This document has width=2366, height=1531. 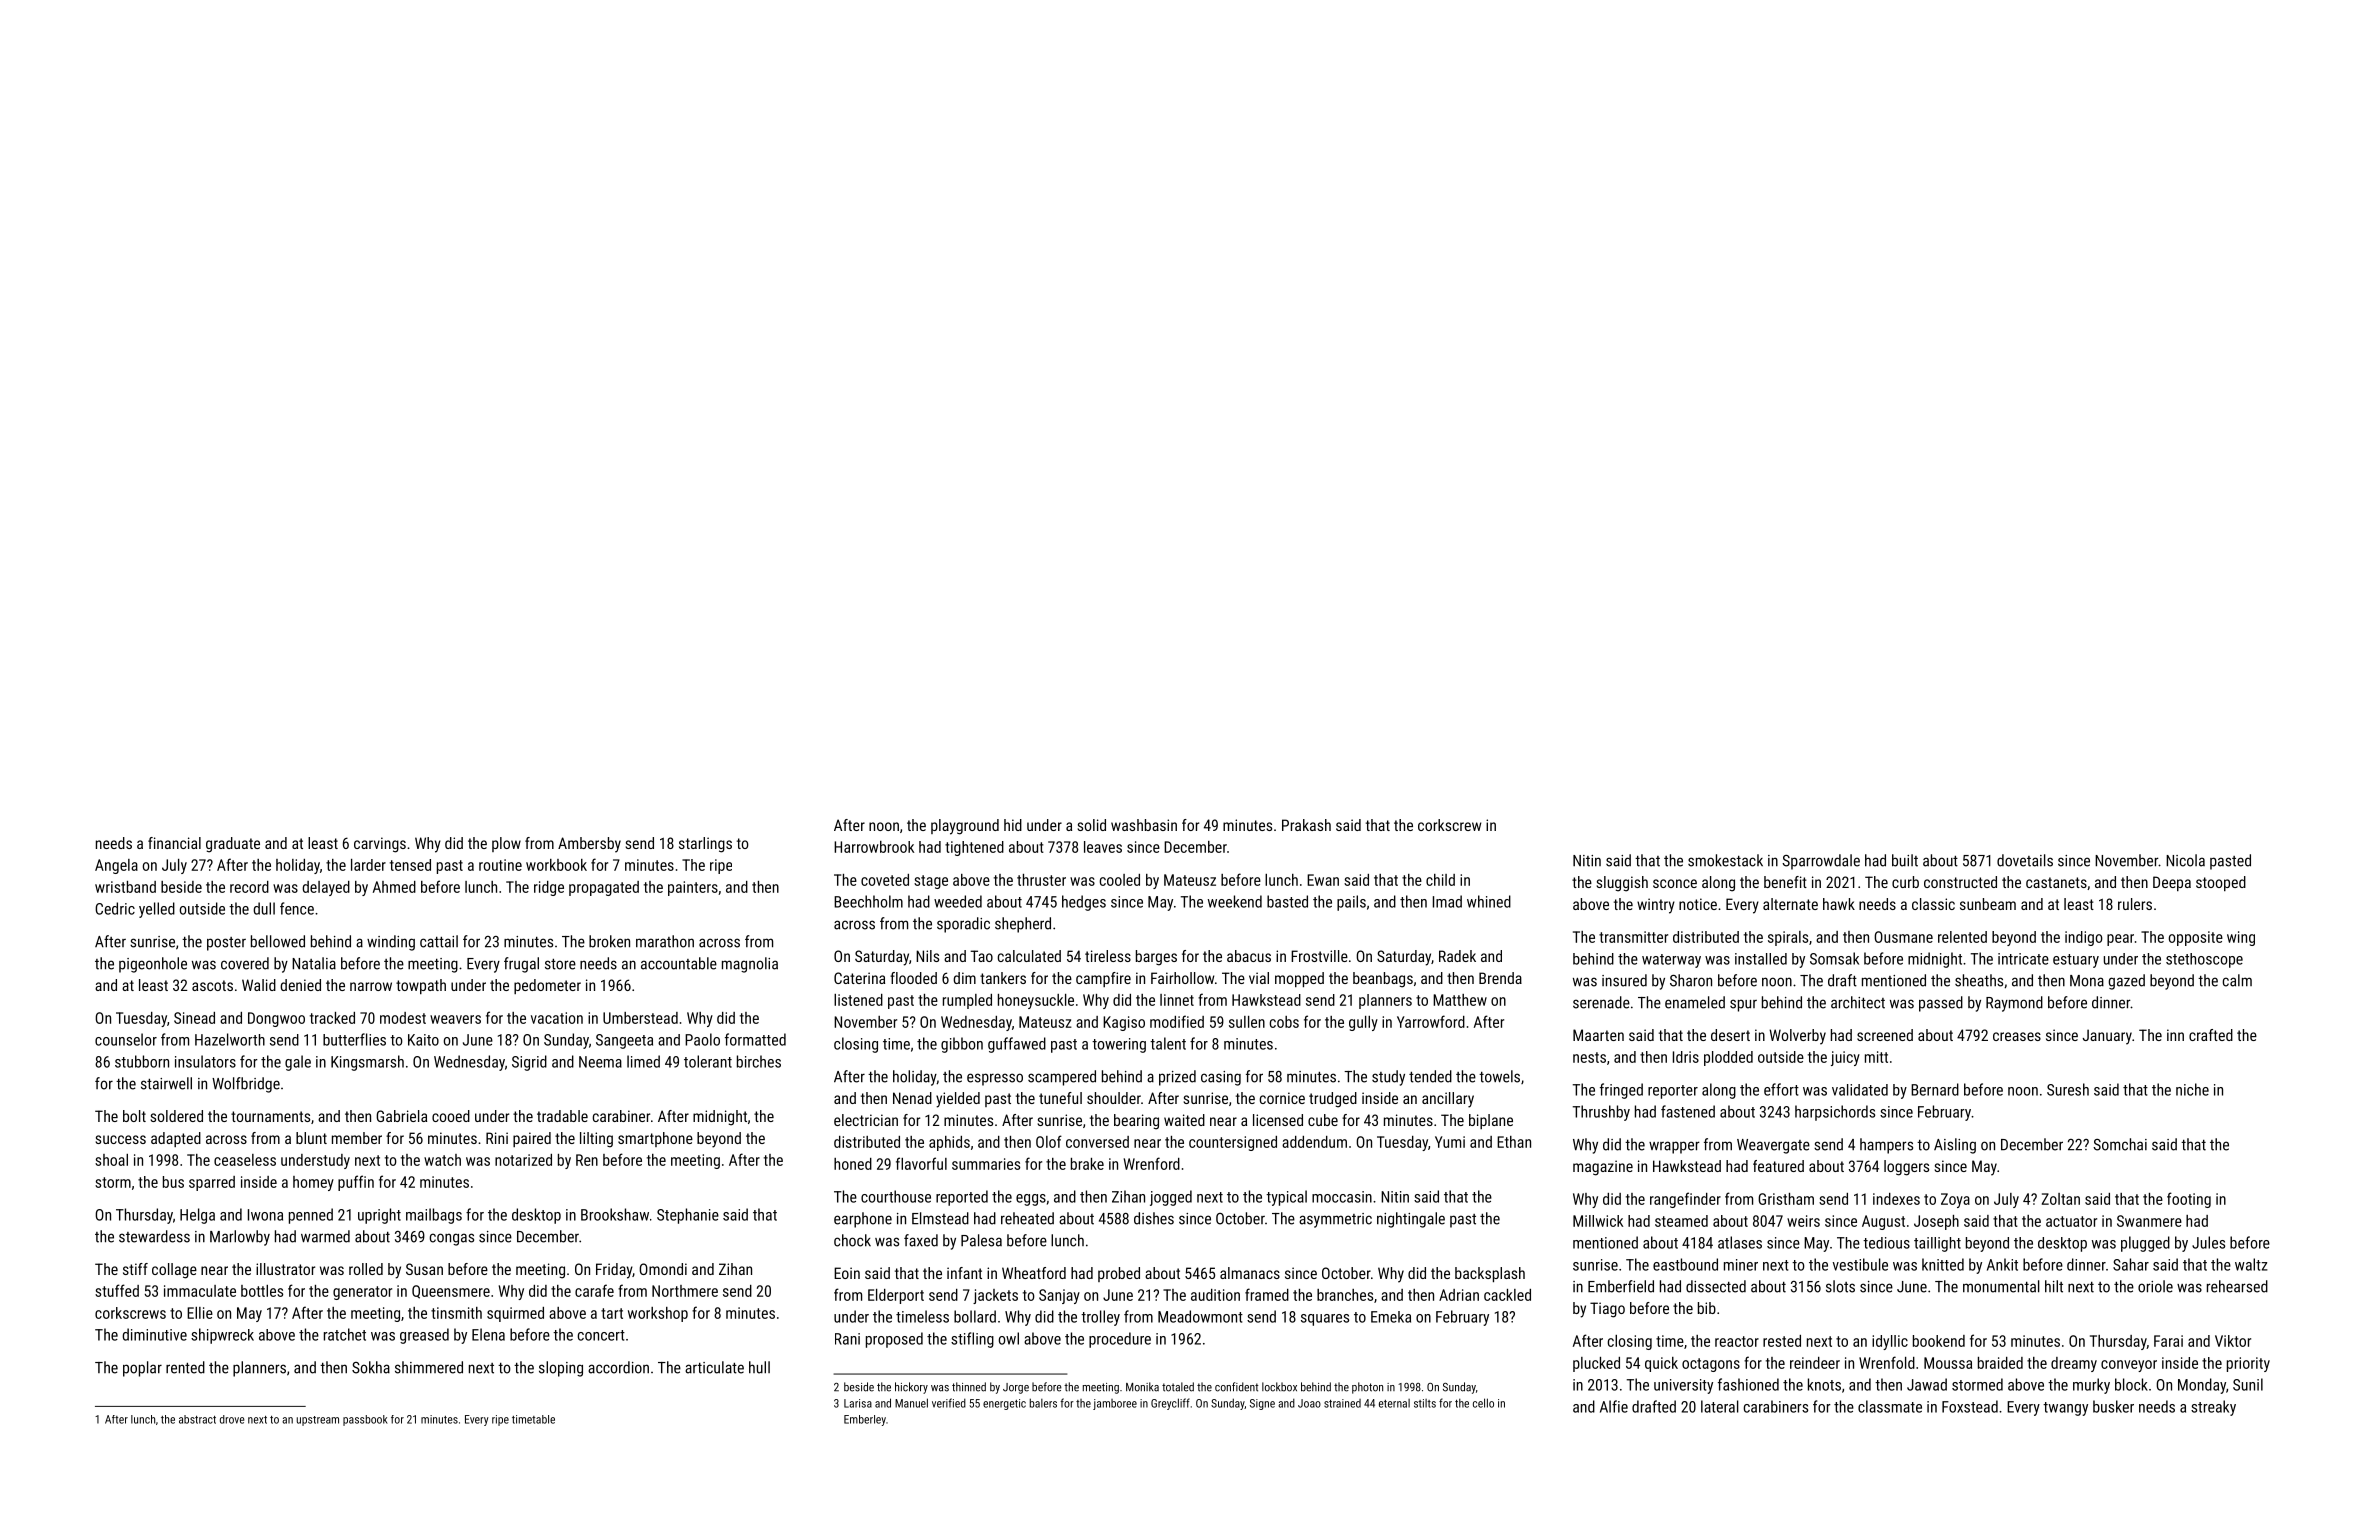 What do you see at coordinates (356, 1183) in the document?
I see `puffin` at bounding box center [356, 1183].
